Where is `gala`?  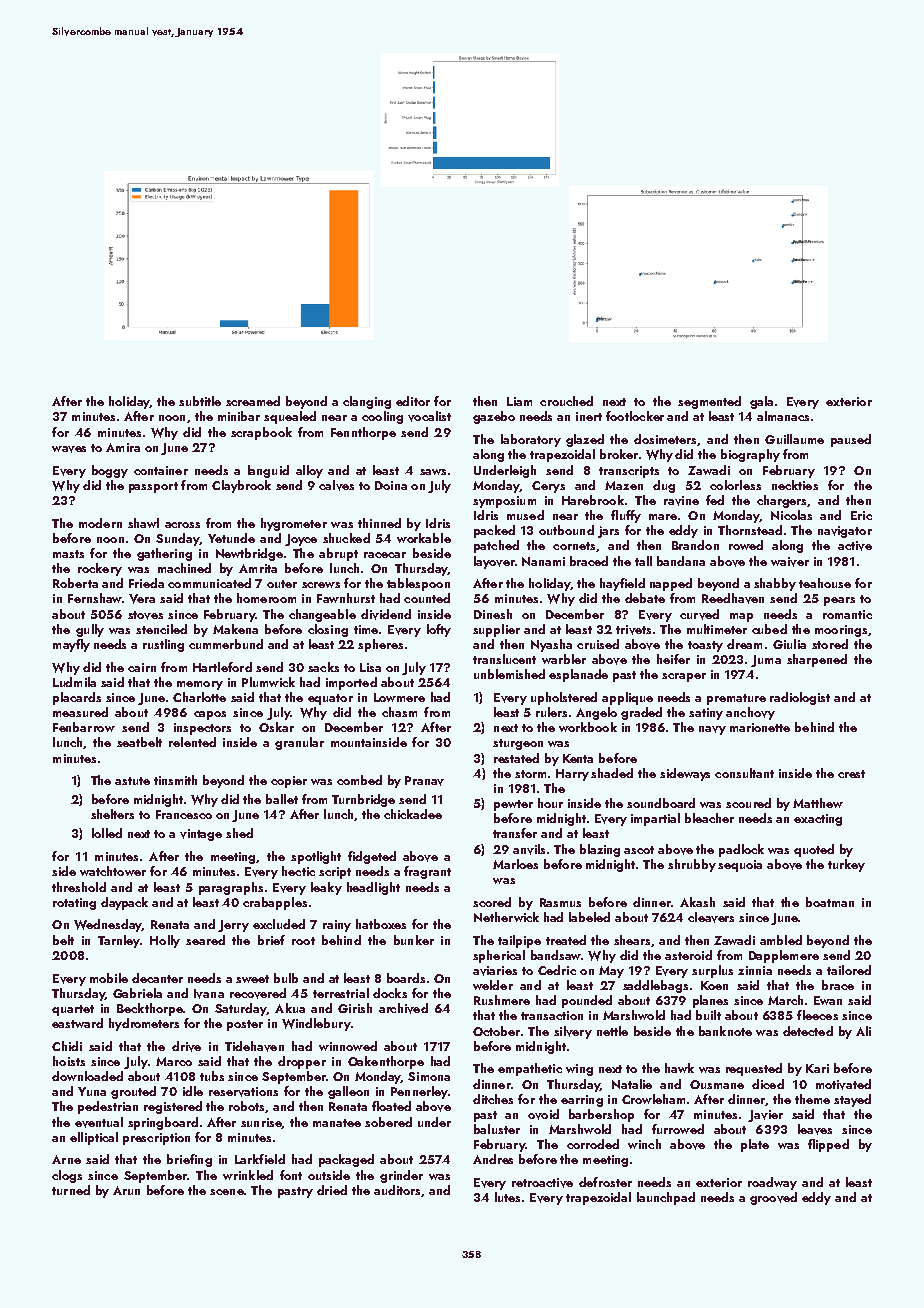
gala is located at coordinates (761, 402).
